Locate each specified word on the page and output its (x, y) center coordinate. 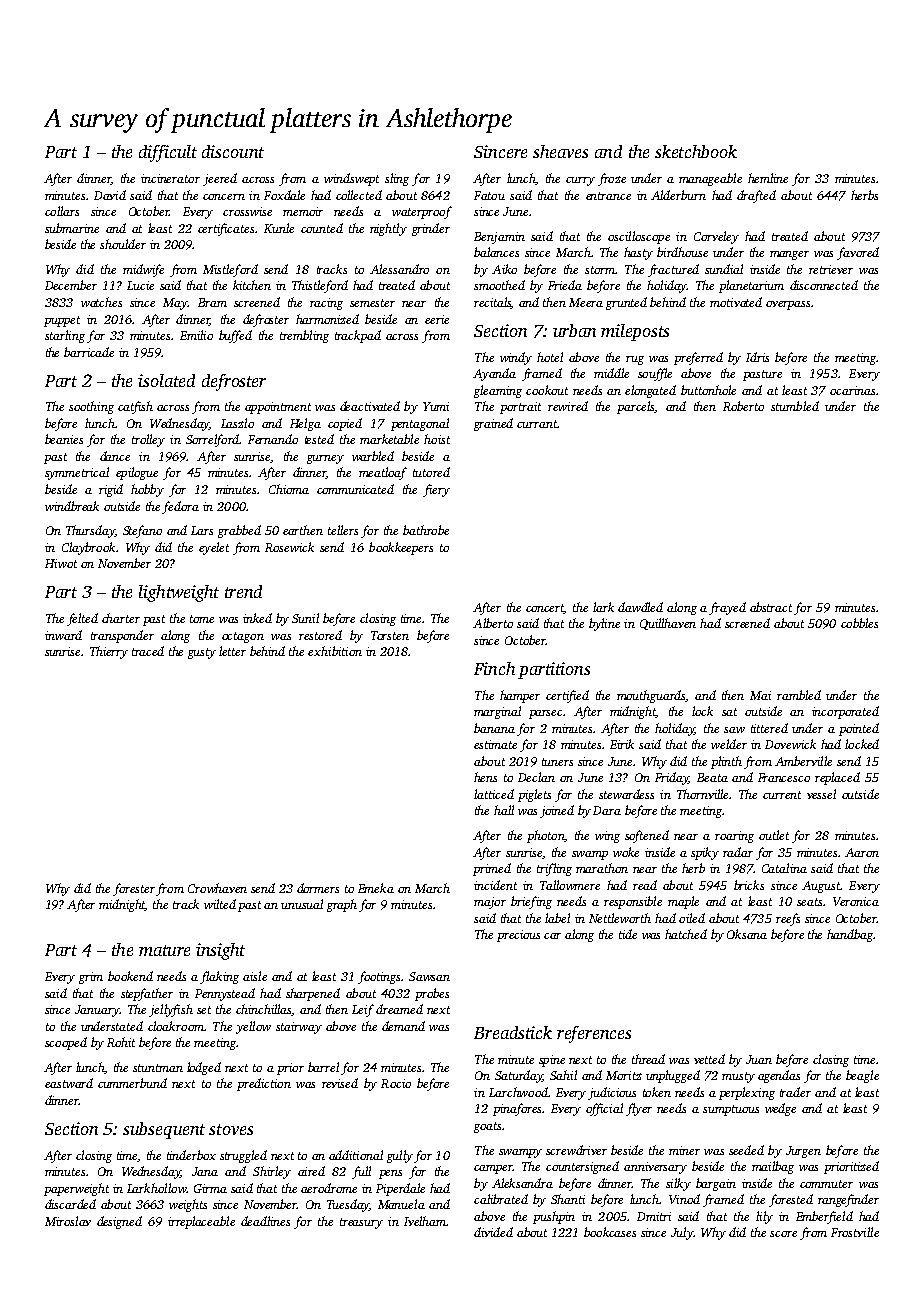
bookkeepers (401, 548)
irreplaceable (201, 1222)
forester (134, 889)
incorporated (845, 712)
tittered (769, 728)
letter (232, 651)
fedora (181, 507)
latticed (494, 794)
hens (485, 777)
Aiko (504, 269)
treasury (361, 1223)
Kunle (279, 228)
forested (791, 1200)
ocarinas (852, 390)
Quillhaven (668, 624)
